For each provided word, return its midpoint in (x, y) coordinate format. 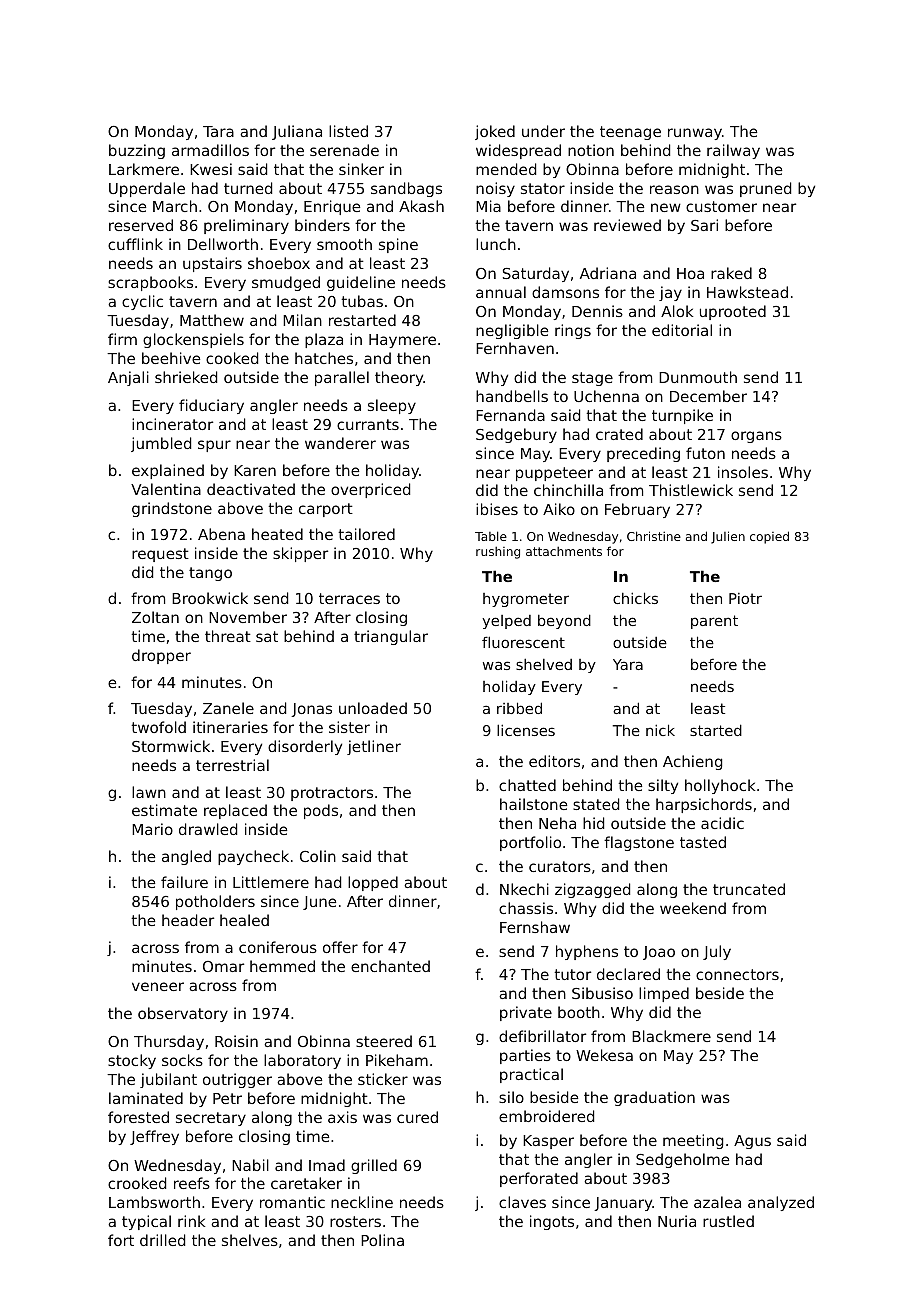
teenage (630, 133)
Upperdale (147, 189)
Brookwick (210, 598)
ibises (497, 509)
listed (348, 131)
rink (191, 1221)
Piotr (745, 598)
